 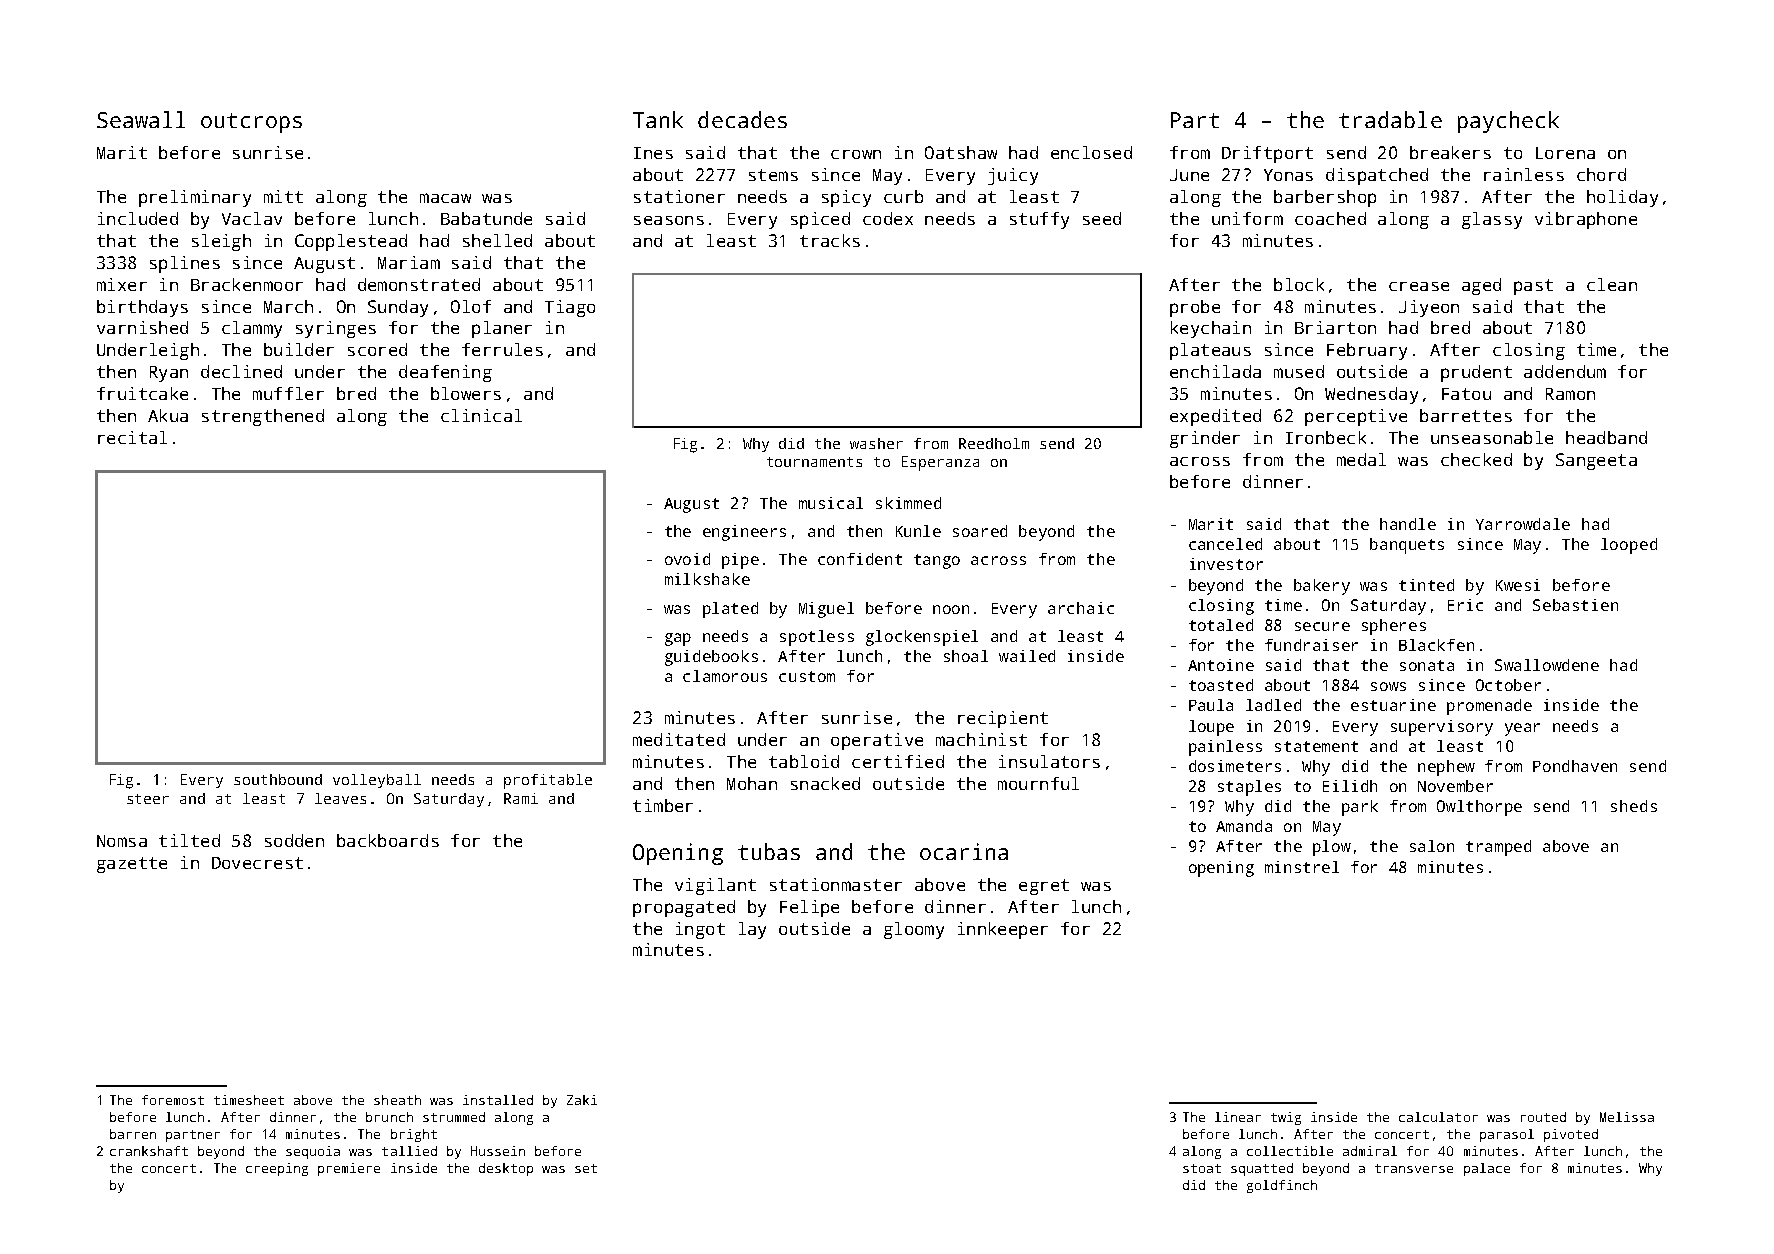 I want to click on decades, so click(x=742, y=119).
